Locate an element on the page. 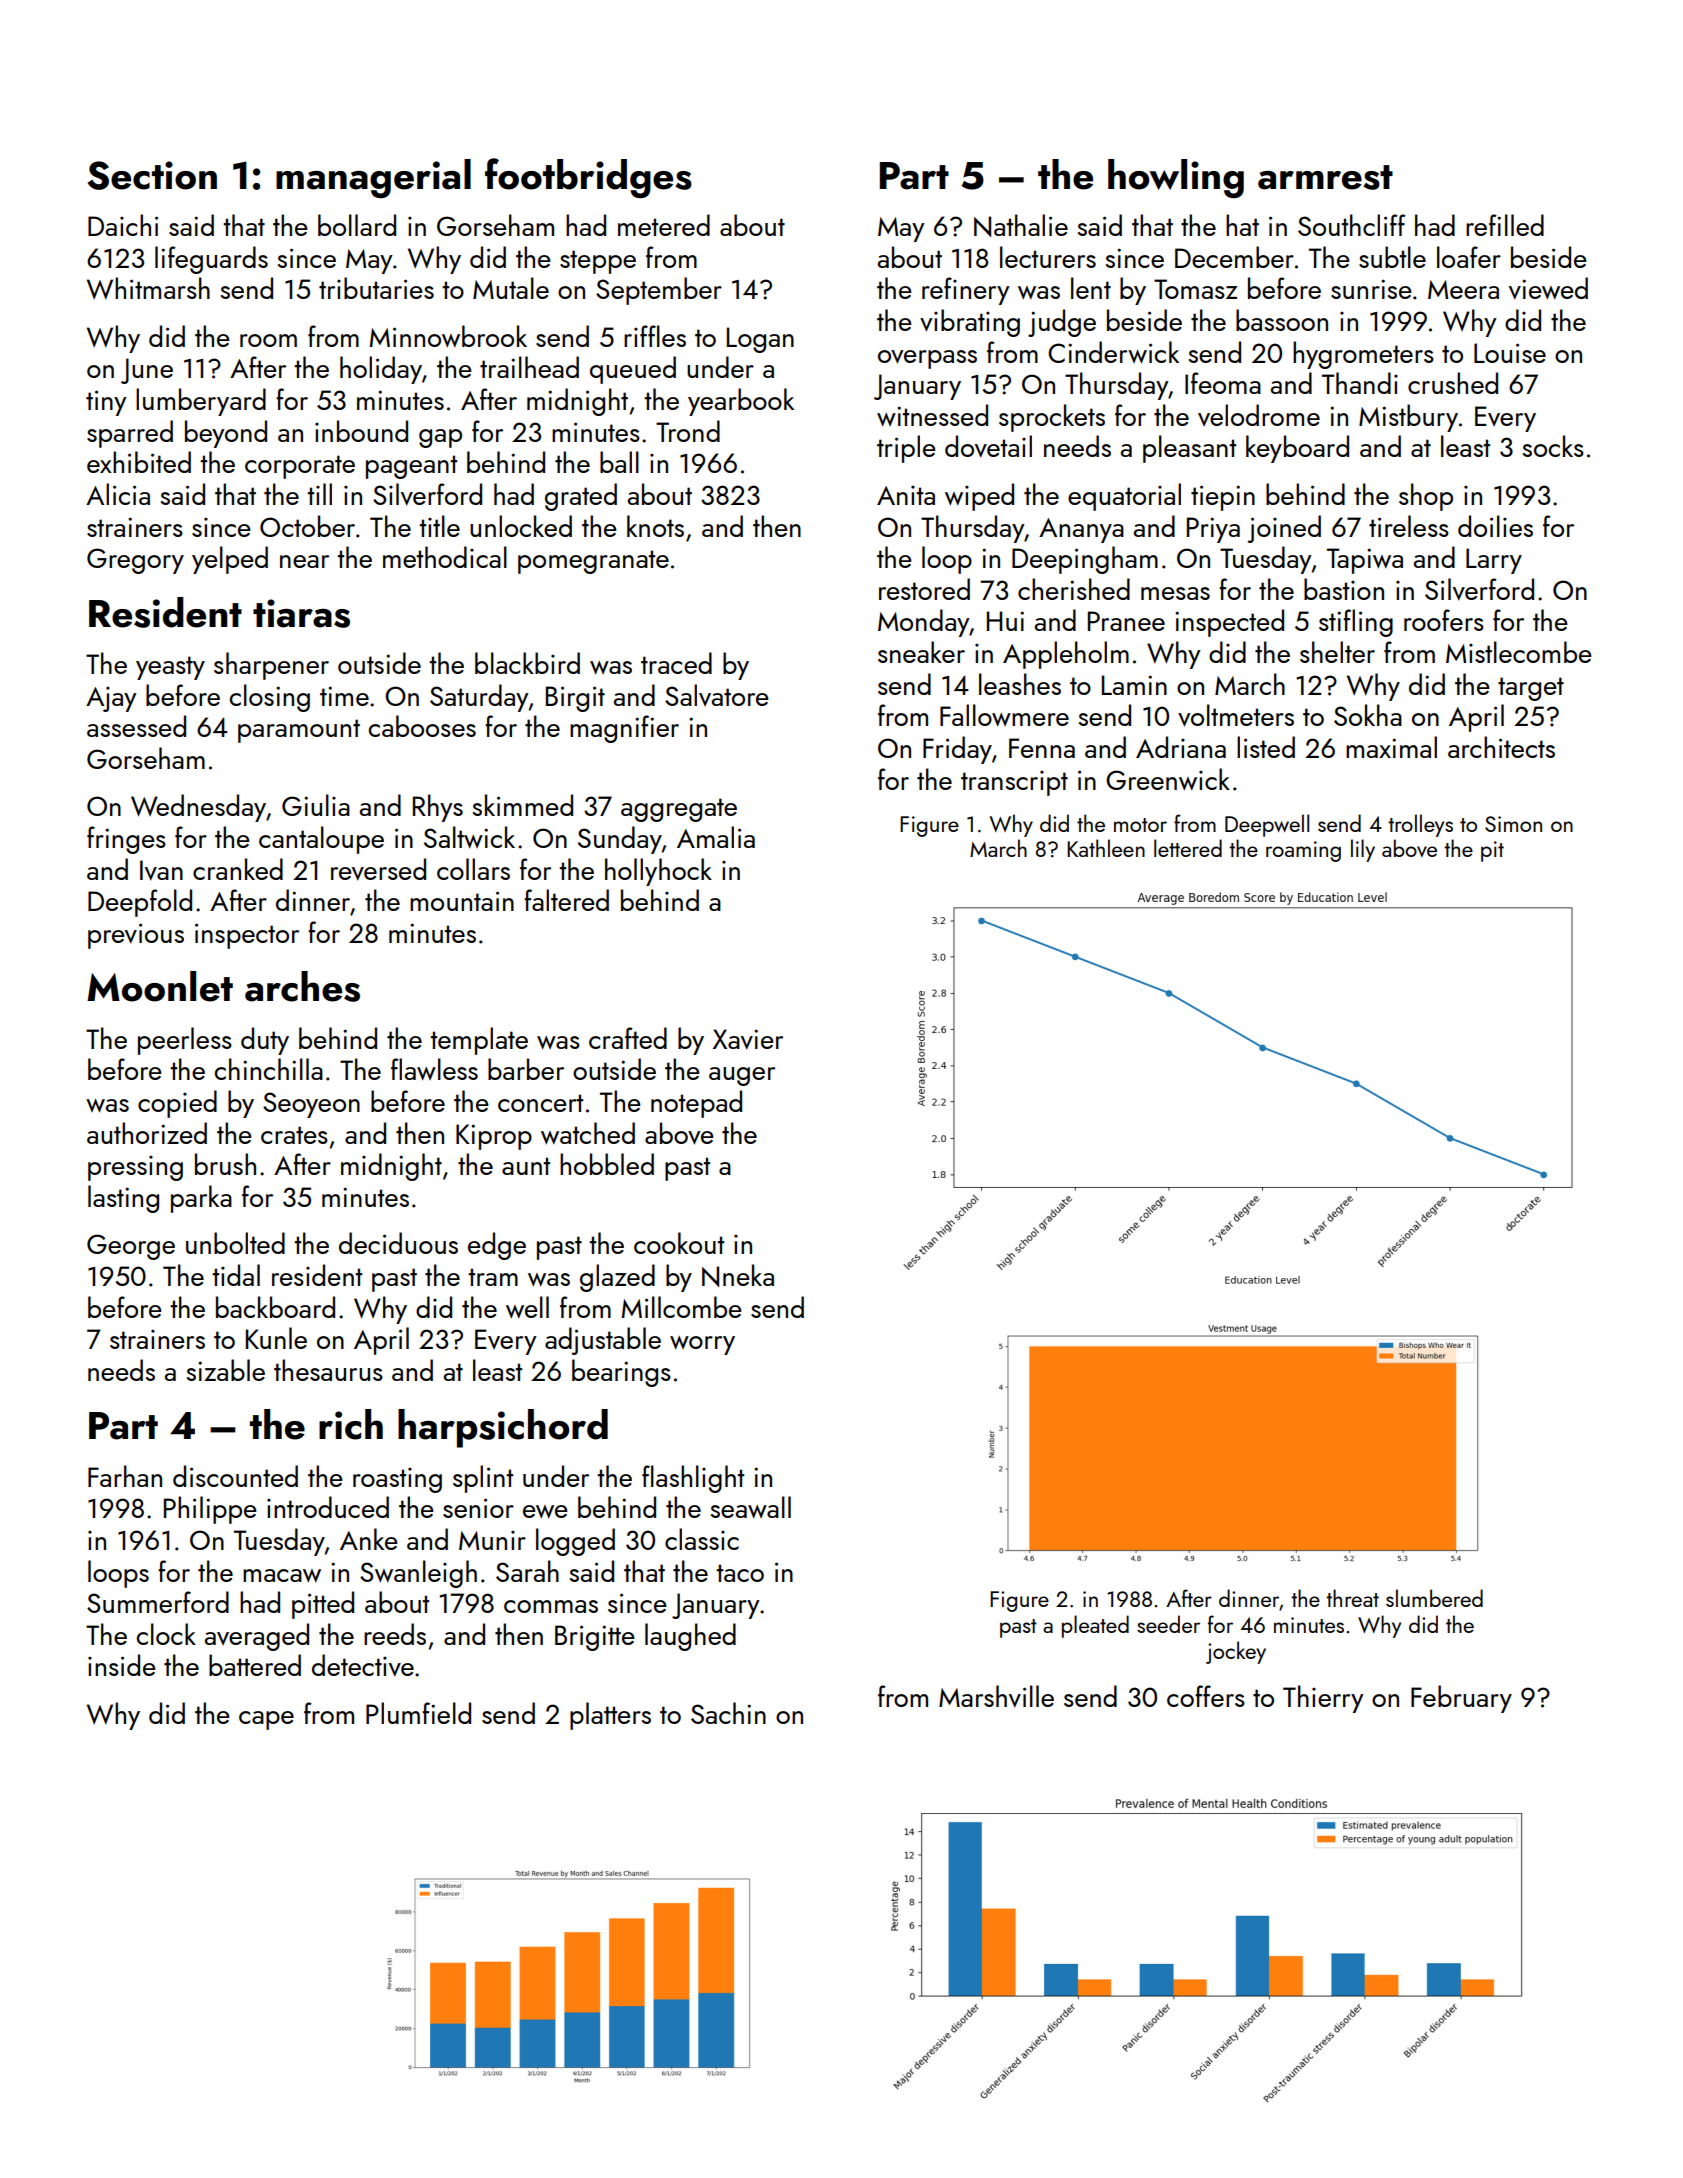 The height and width of the document is (2178, 1683). faltered is located at coordinates (566, 900).
